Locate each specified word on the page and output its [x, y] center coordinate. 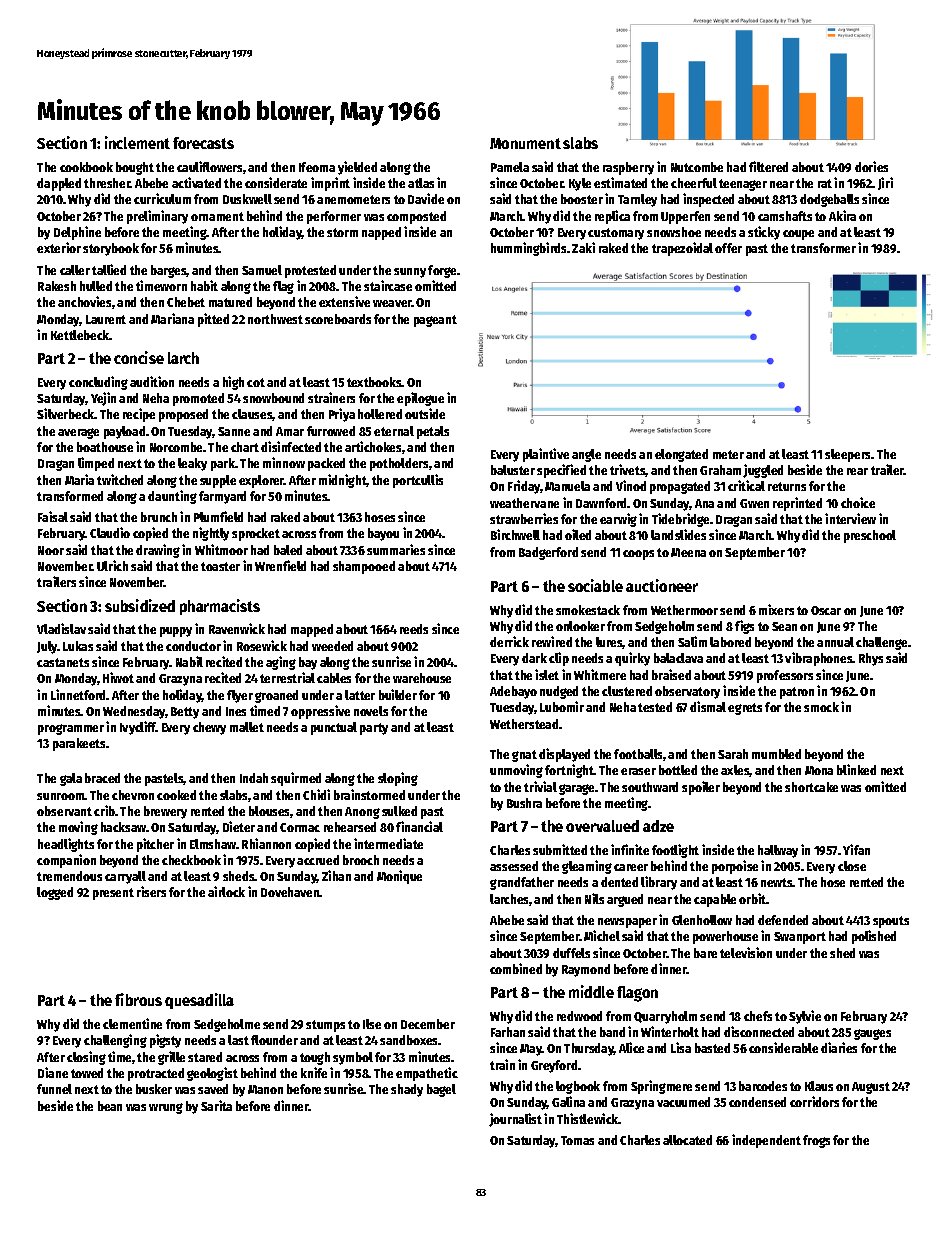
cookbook [86, 167]
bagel [441, 1090]
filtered [768, 166]
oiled [578, 534]
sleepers [848, 455]
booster [582, 199]
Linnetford [79, 694]
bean [110, 1106]
